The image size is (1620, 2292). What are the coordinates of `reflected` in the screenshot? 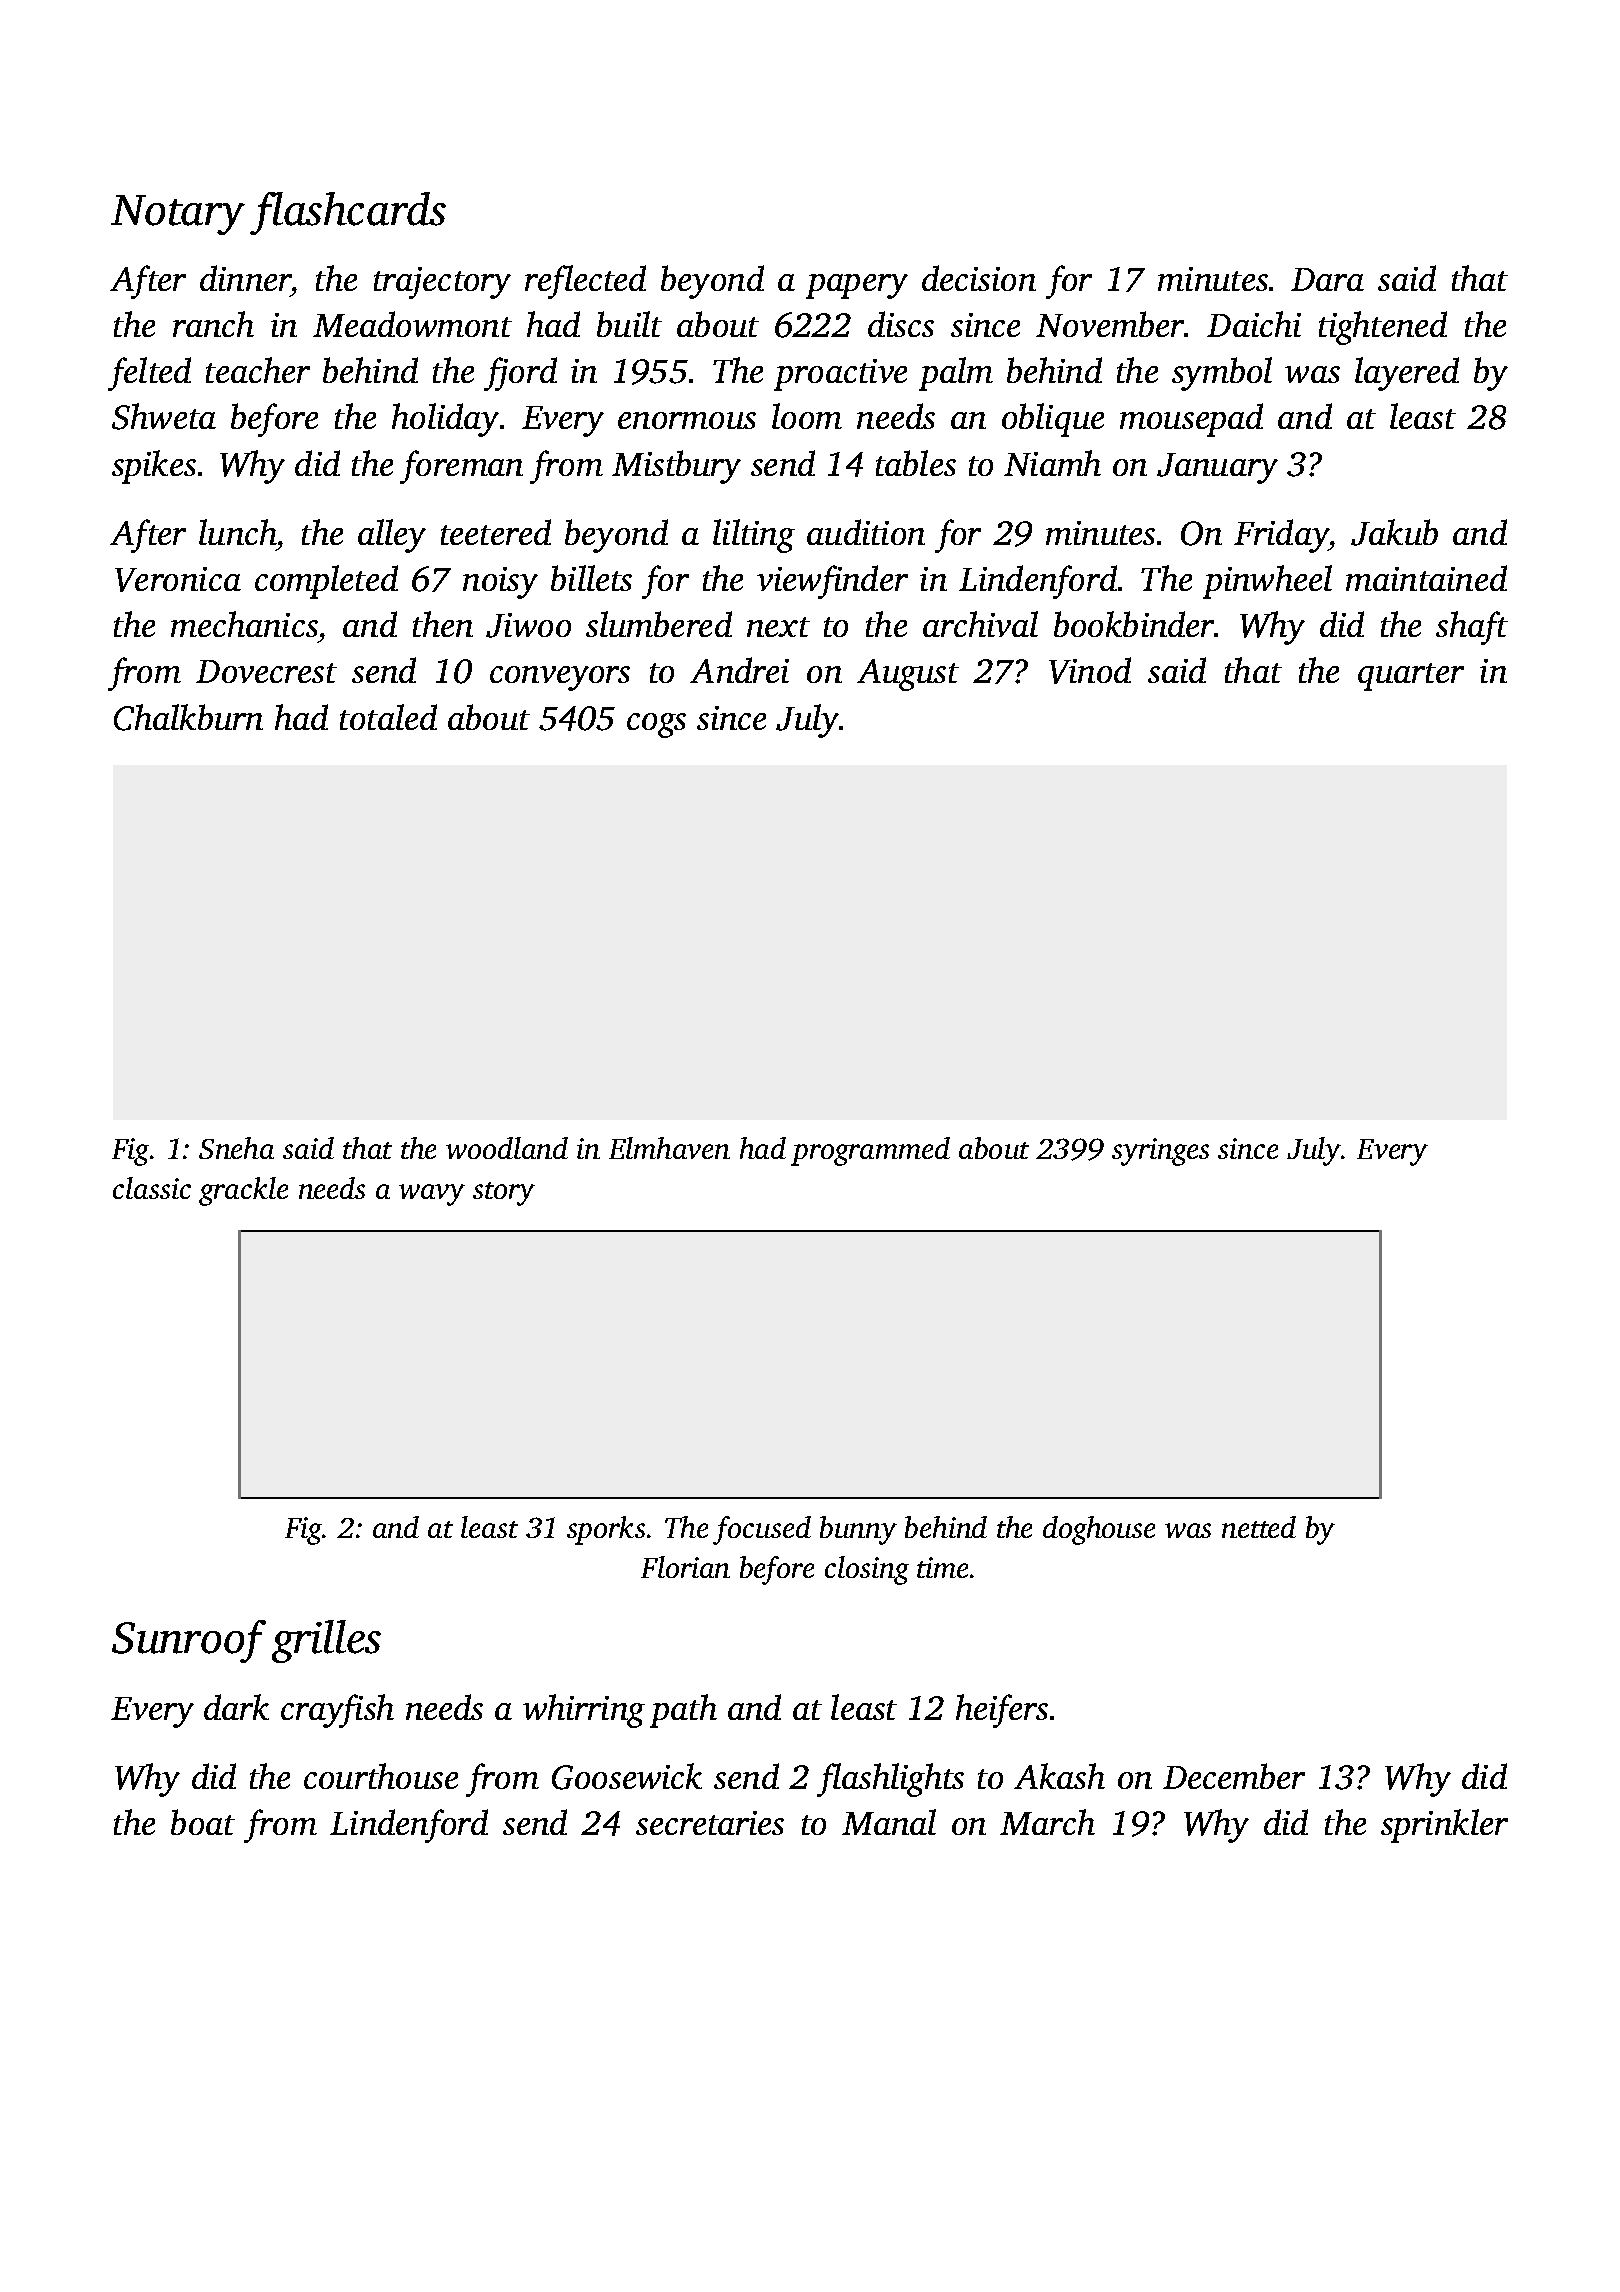 It's located at (585, 282).
